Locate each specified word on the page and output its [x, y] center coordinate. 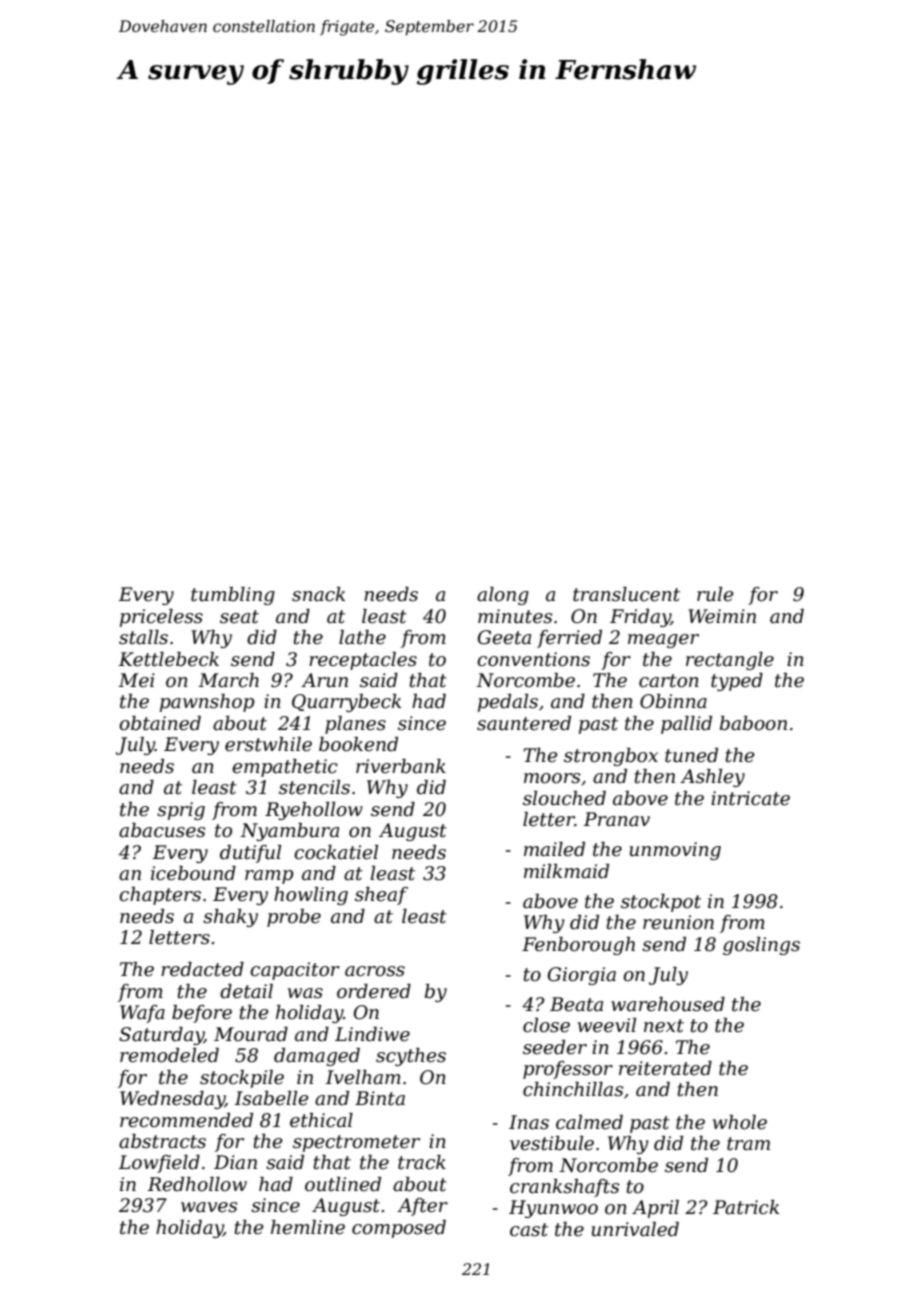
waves [209, 1207]
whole [740, 1122]
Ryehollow [314, 811]
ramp [269, 877]
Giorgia [582, 976]
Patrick [746, 1207]
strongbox [611, 757]
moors [552, 778]
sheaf [381, 896]
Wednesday [172, 1100]
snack [318, 594]
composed [399, 1229]
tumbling [233, 596]
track [422, 1162]
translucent [626, 594]
